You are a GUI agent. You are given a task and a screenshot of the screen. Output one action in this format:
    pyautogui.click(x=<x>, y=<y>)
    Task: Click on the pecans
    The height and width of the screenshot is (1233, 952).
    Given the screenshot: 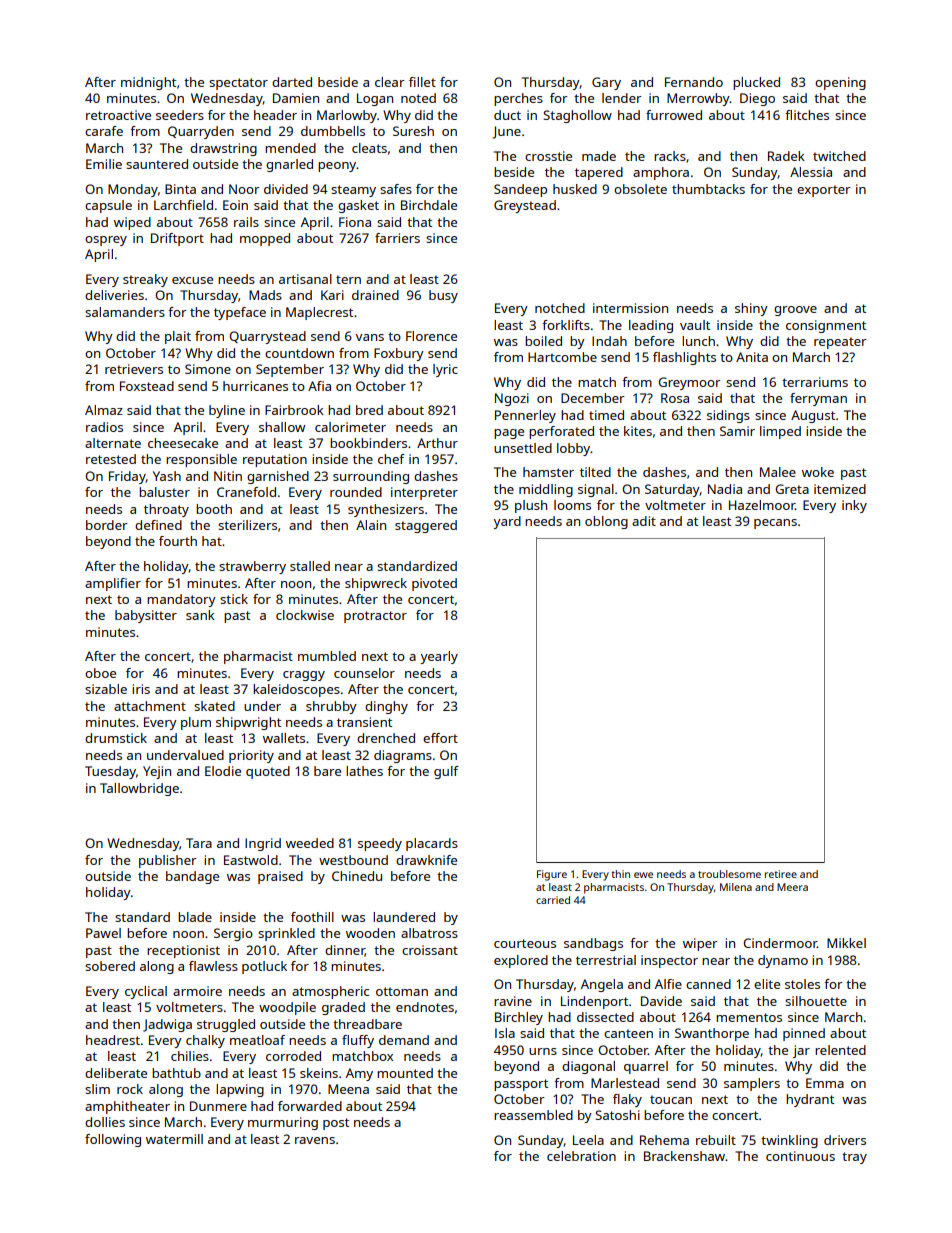 What is the action you would take?
    pyautogui.click(x=775, y=524)
